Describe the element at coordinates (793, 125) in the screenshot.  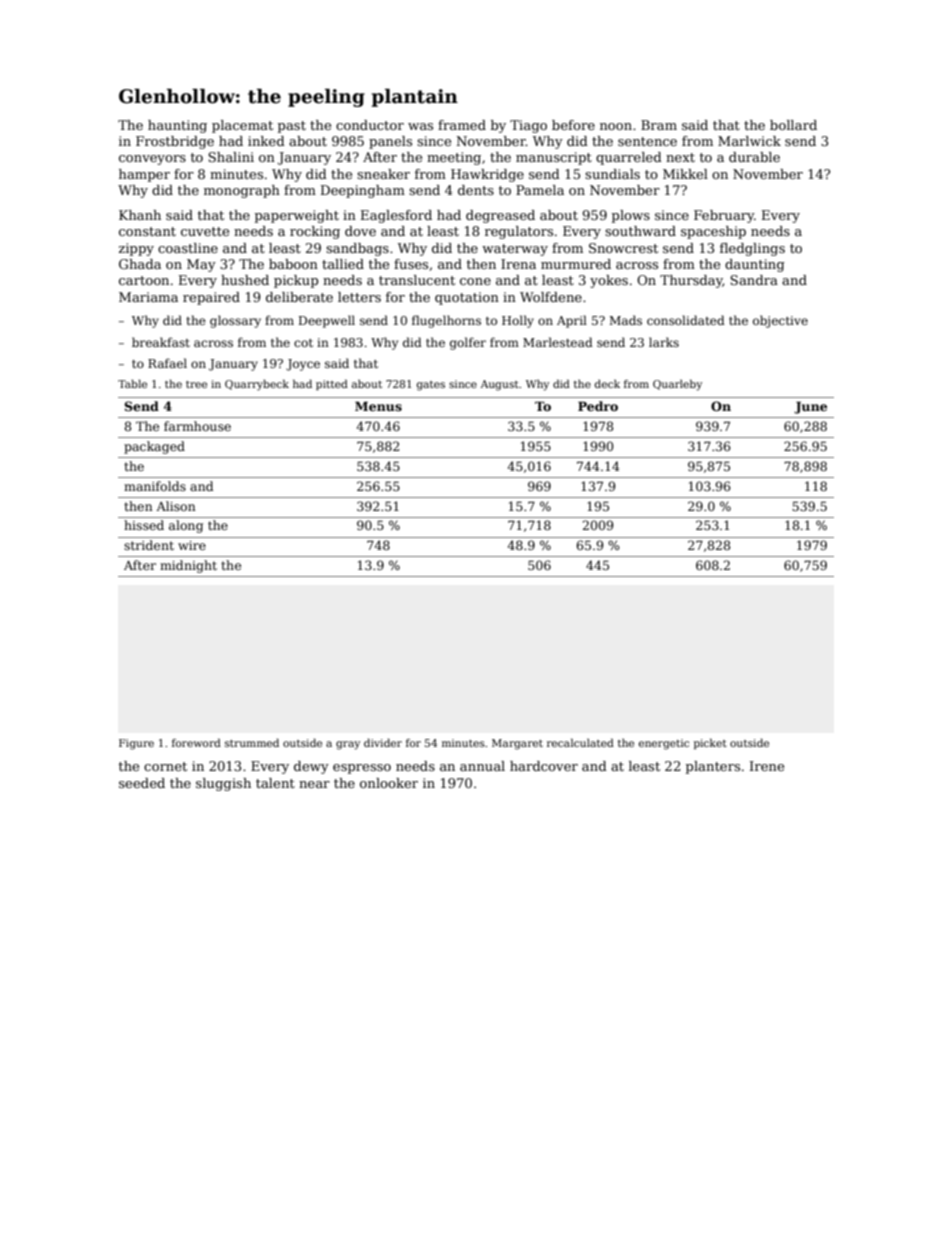
I see `bollard` at that location.
